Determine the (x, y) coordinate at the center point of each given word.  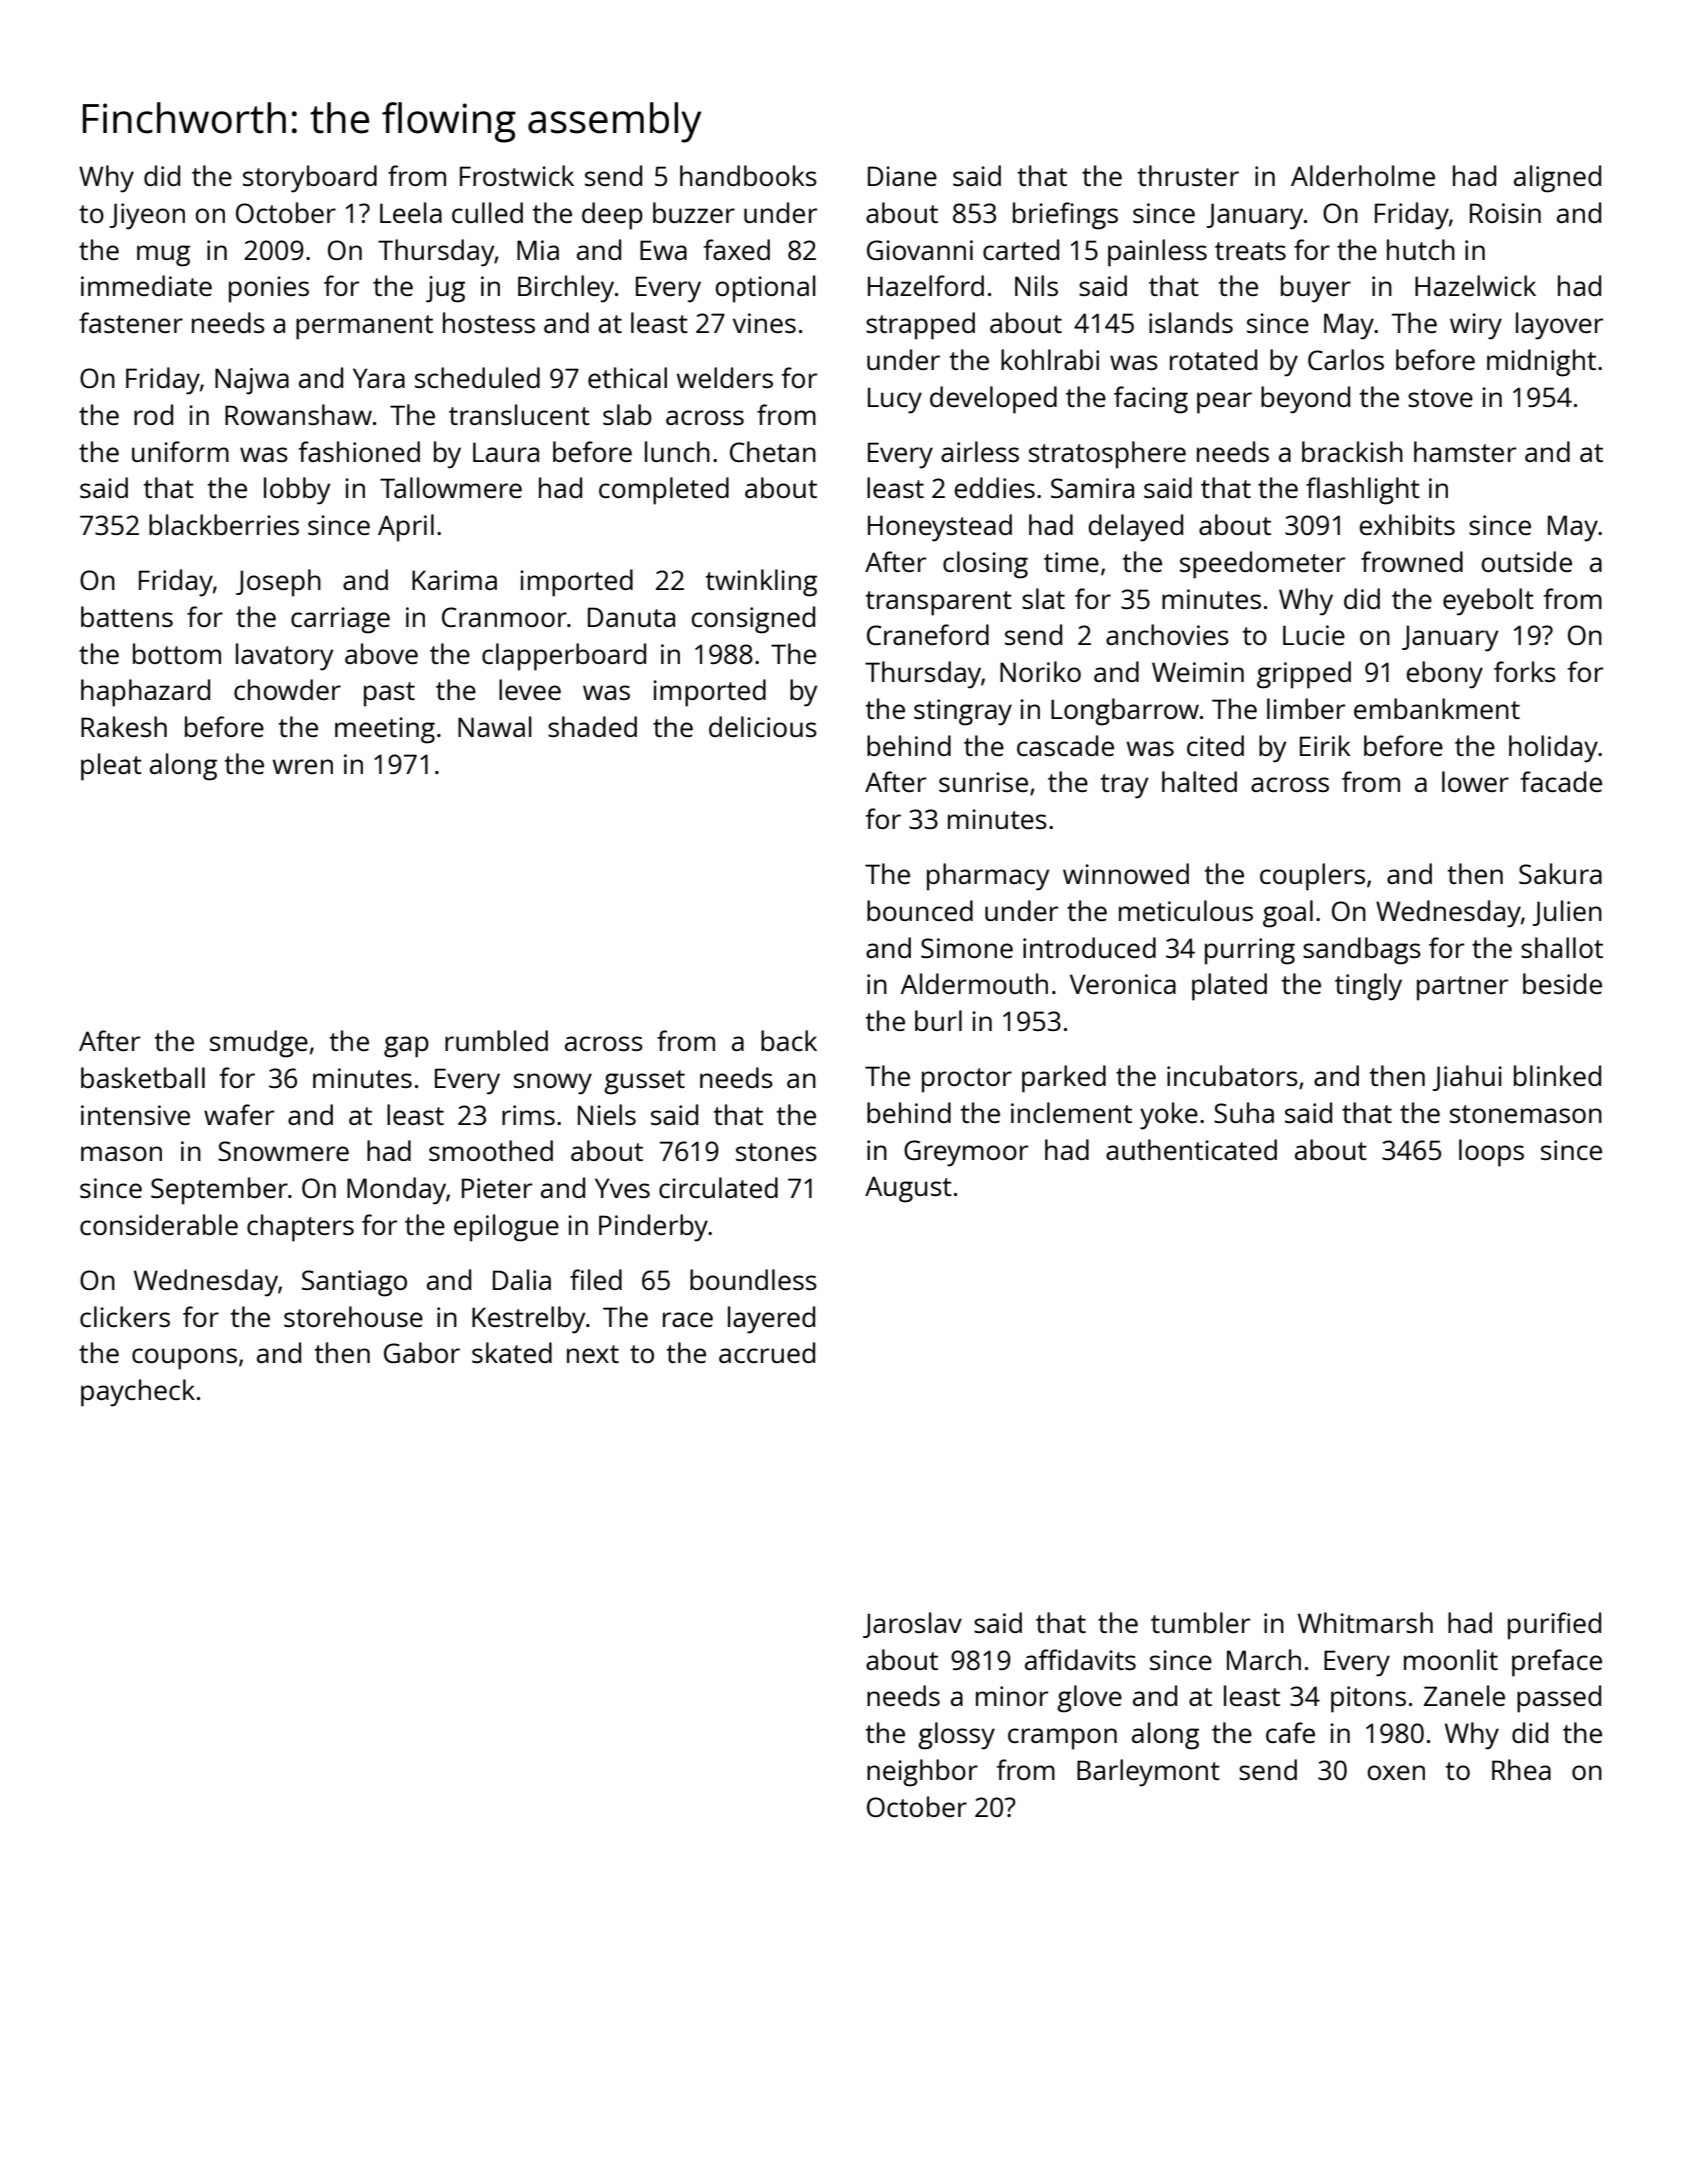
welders (725, 377)
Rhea (1521, 1769)
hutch (1421, 249)
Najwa (252, 381)
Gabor (422, 1352)
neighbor (922, 1773)
